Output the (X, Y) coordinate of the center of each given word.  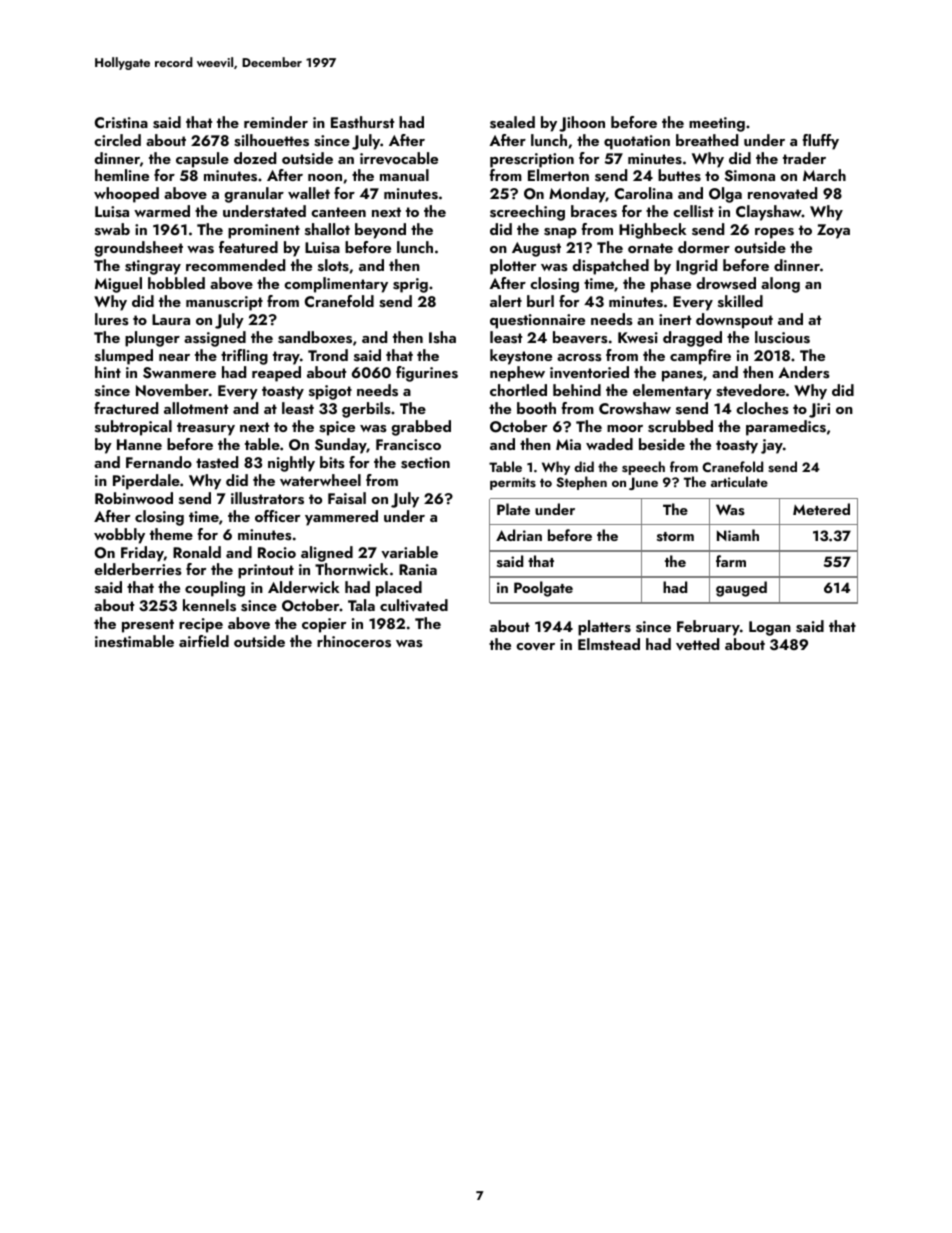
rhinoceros (354, 641)
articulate (739, 481)
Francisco (408, 445)
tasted (217, 462)
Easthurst (362, 122)
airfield (204, 641)
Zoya (833, 231)
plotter (513, 267)
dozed (255, 158)
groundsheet (138, 249)
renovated (782, 193)
